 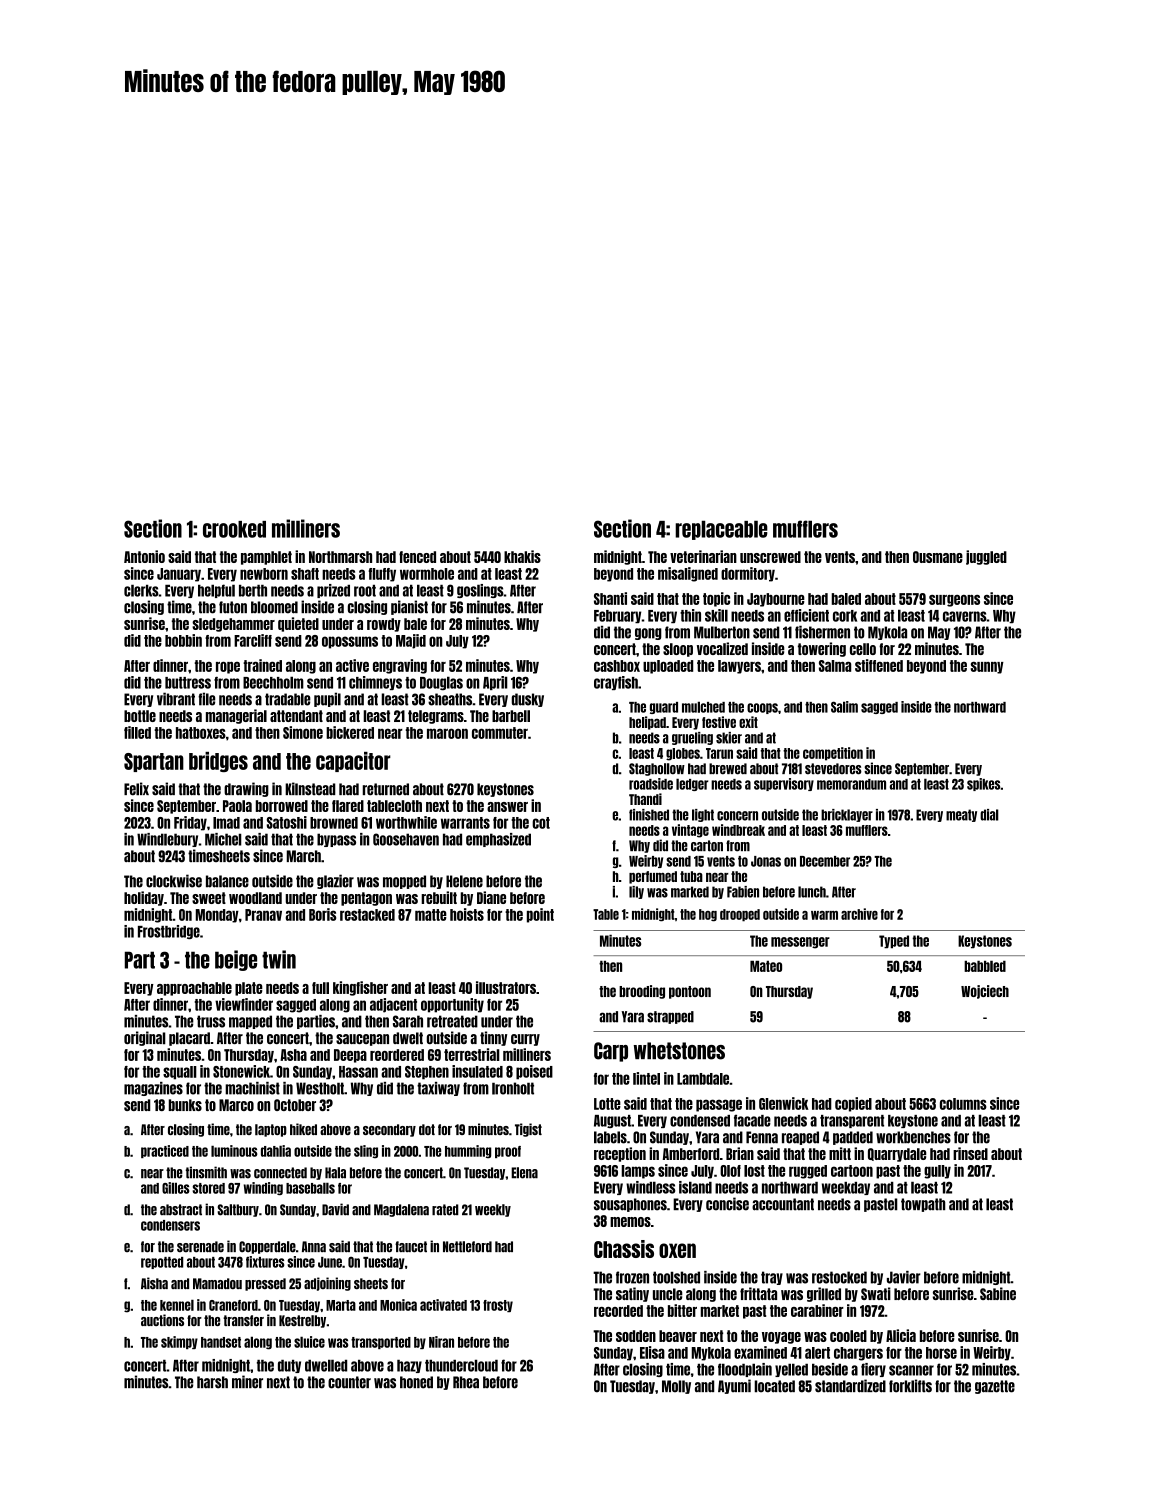 I want to click on June, so click(x=330, y=1262).
